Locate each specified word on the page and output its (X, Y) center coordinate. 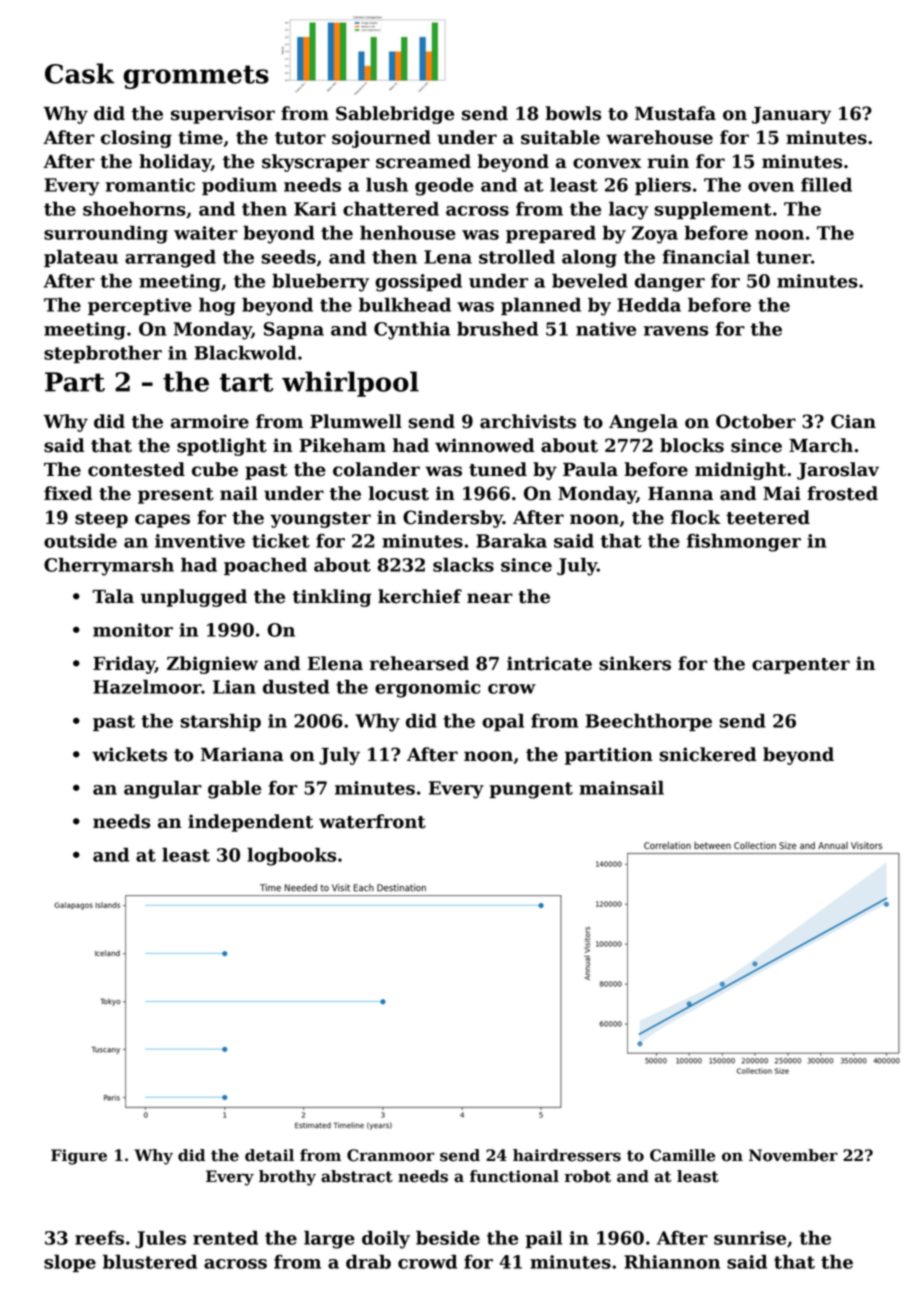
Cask (79, 73)
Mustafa (675, 113)
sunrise (750, 1238)
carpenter (801, 666)
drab (368, 1261)
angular (163, 790)
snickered (708, 754)
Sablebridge (395, 115)
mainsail (621, 788)
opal (503, 722)
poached (265, 566)
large (329, 1239)
